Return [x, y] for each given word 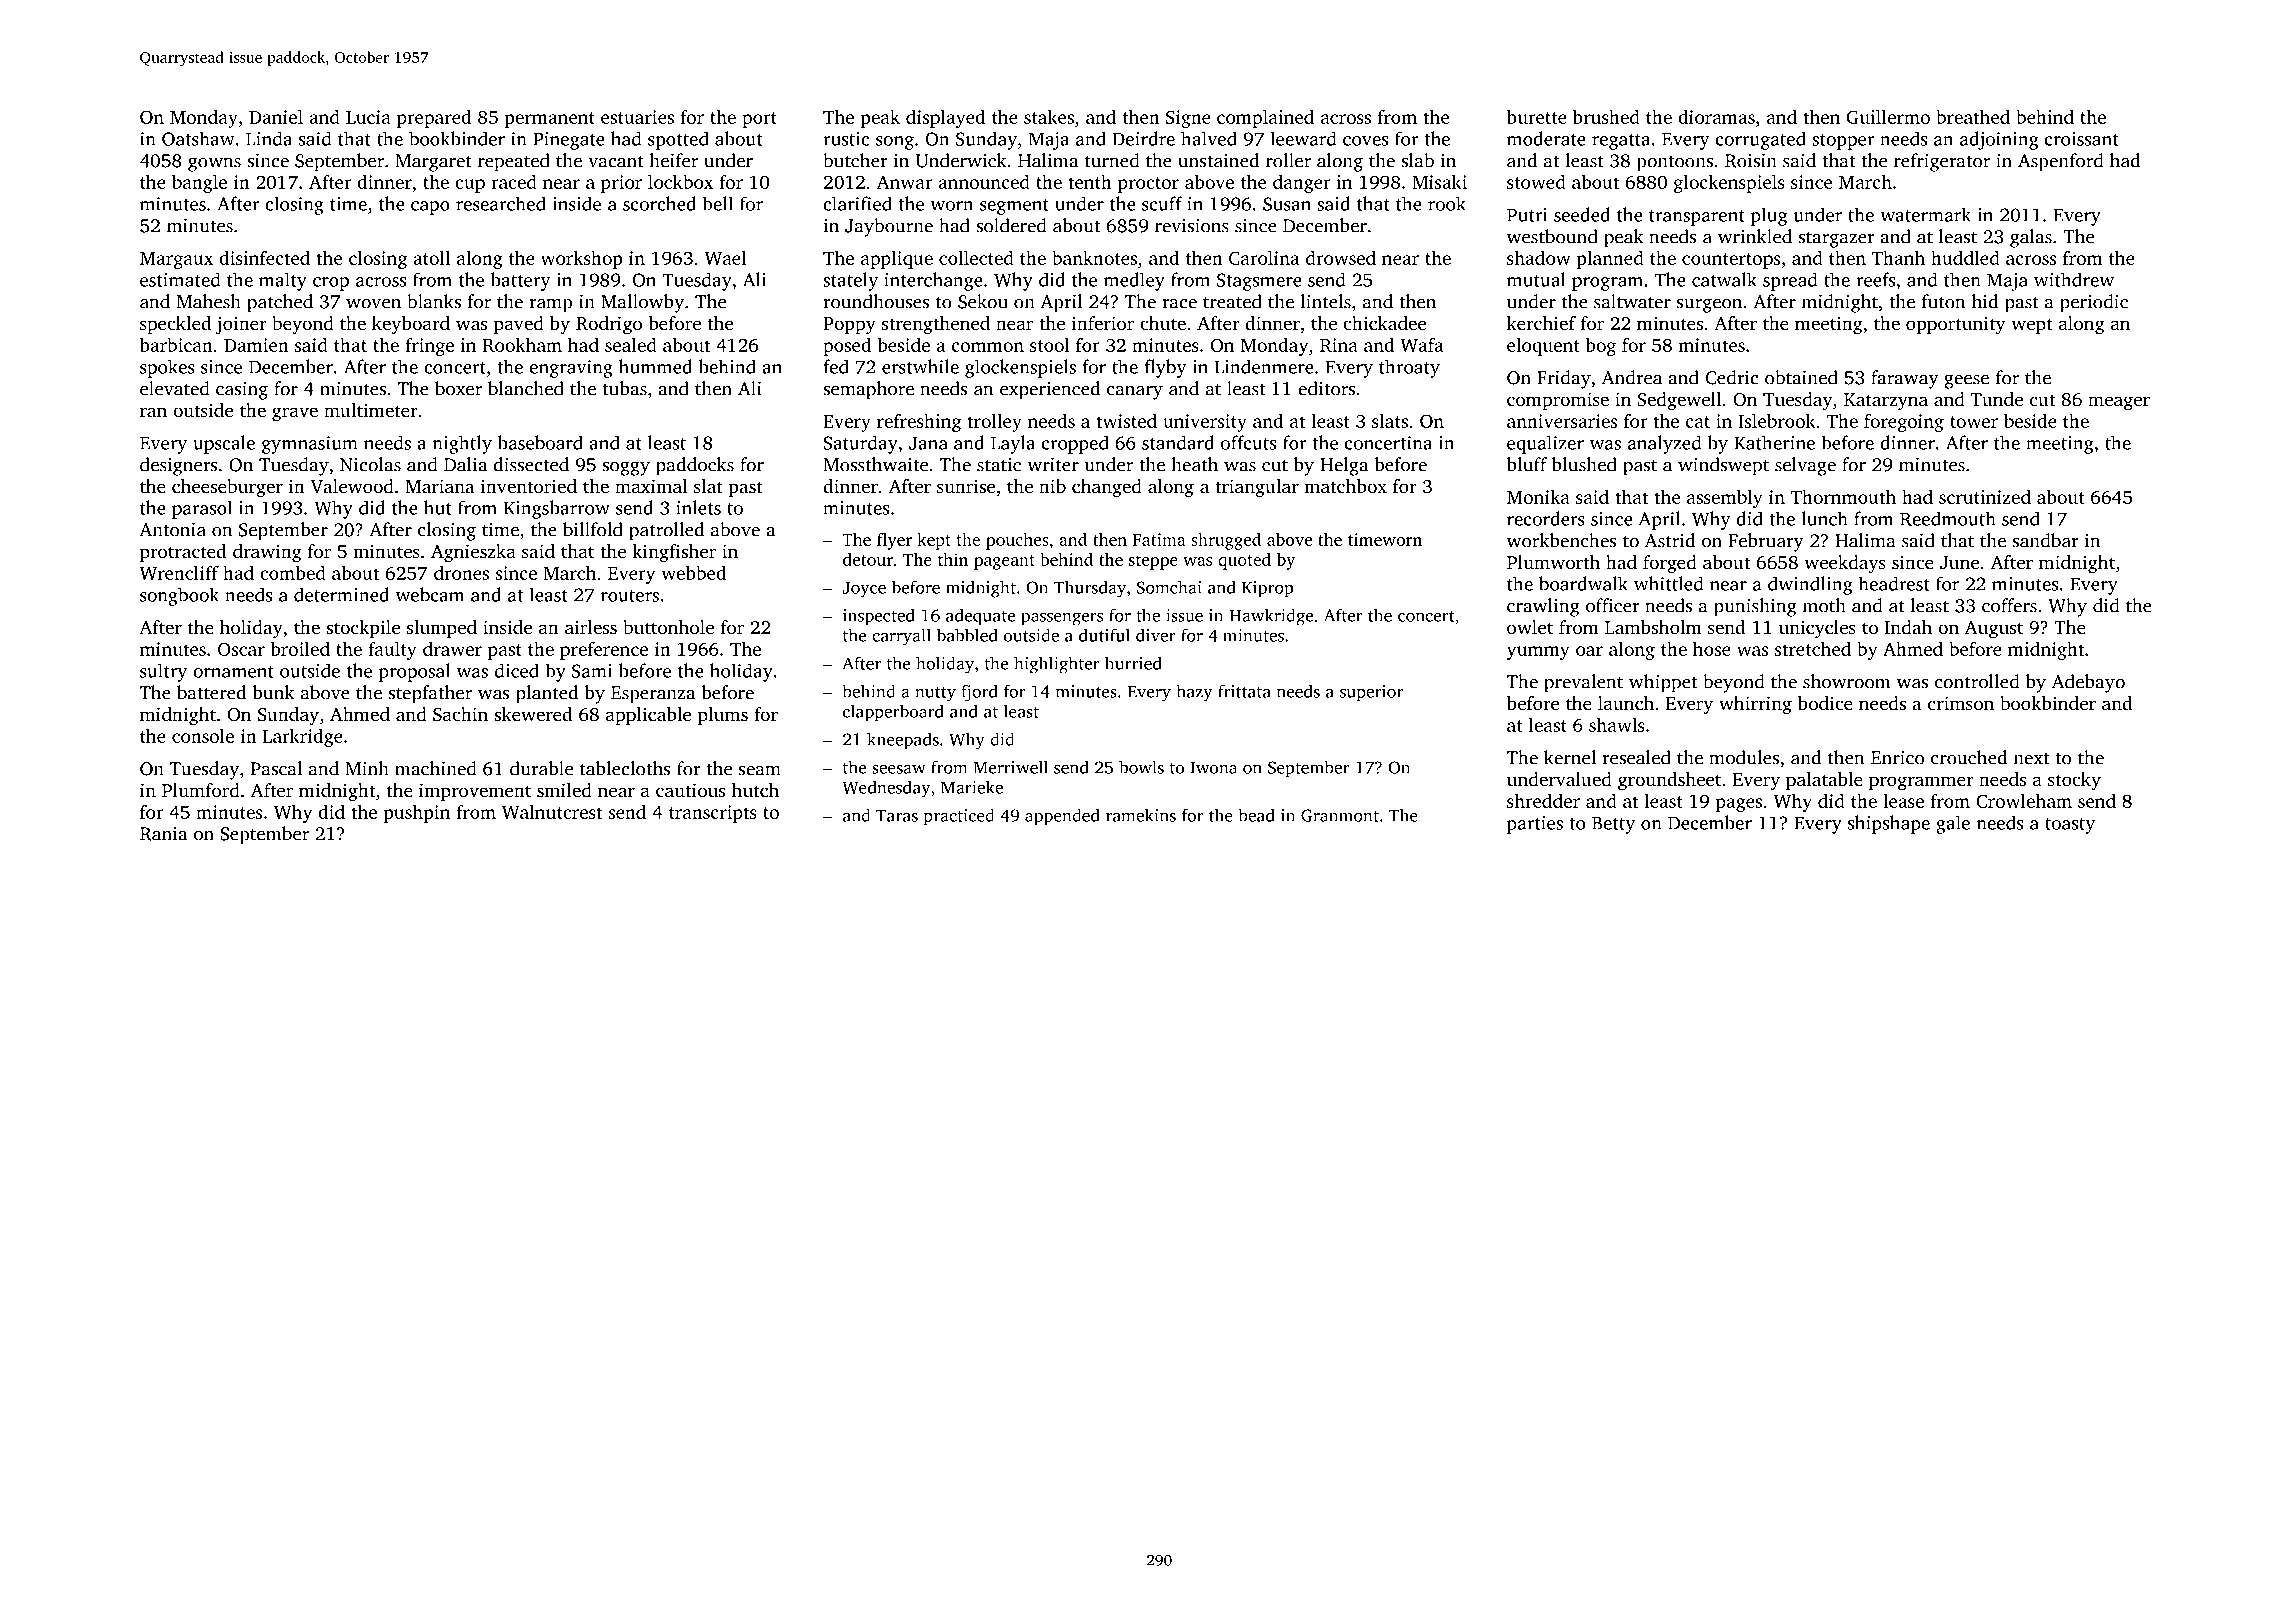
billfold [593, 529]
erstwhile [920, 366]
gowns [214, 165]
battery [521, 281]
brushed [1606, 116]
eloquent [1543, 347]
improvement [475, 792]
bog [1600, 347]
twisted [1126, 421]
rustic [846, 139]
